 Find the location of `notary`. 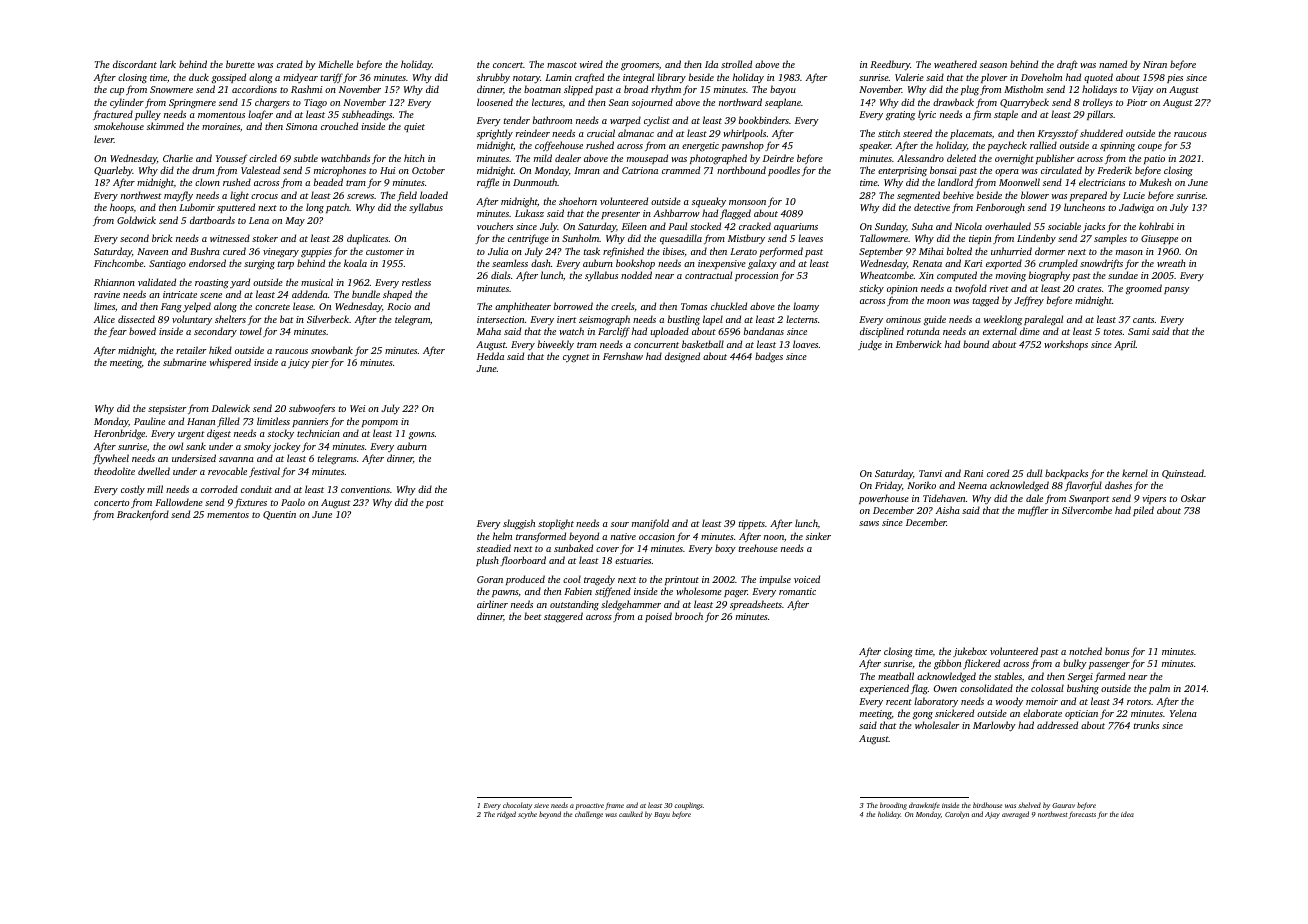

notary is located at coordinates (526, 79).
